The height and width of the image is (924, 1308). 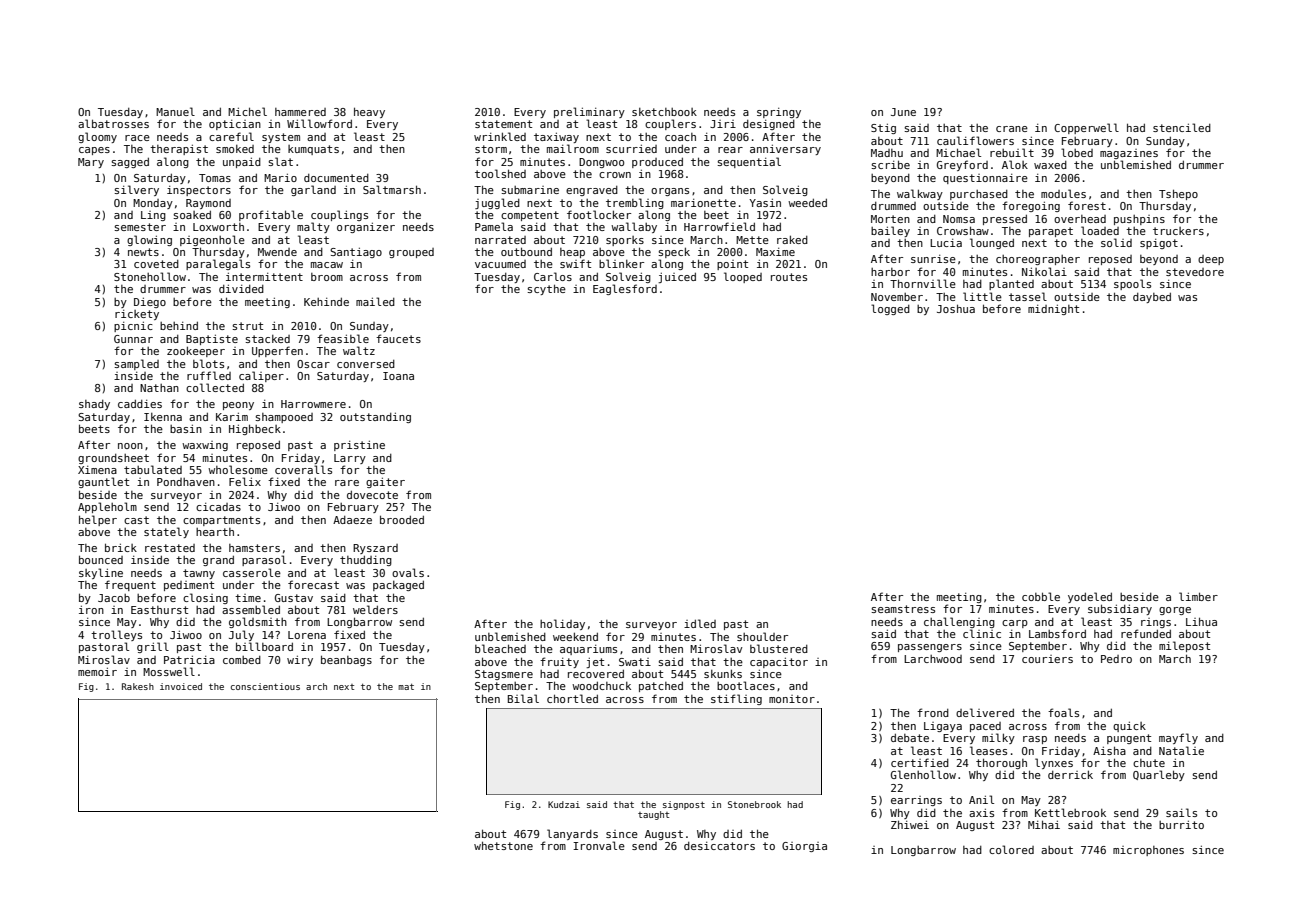 I want to click on lanyards, so click(x=572, y=834).
